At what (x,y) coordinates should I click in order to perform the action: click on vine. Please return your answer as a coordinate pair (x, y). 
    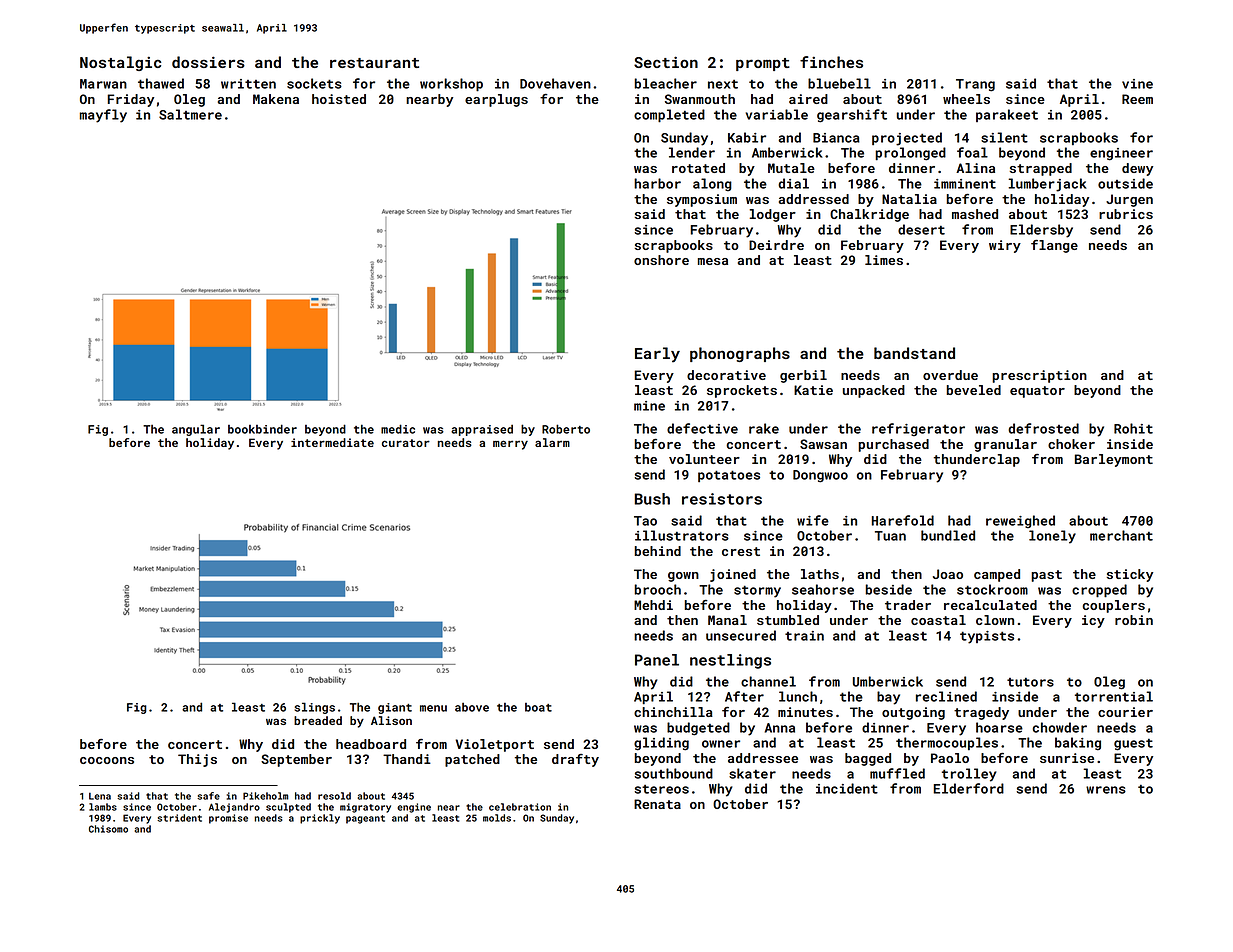
    Looking at the image, I should click on (1137, 84).
